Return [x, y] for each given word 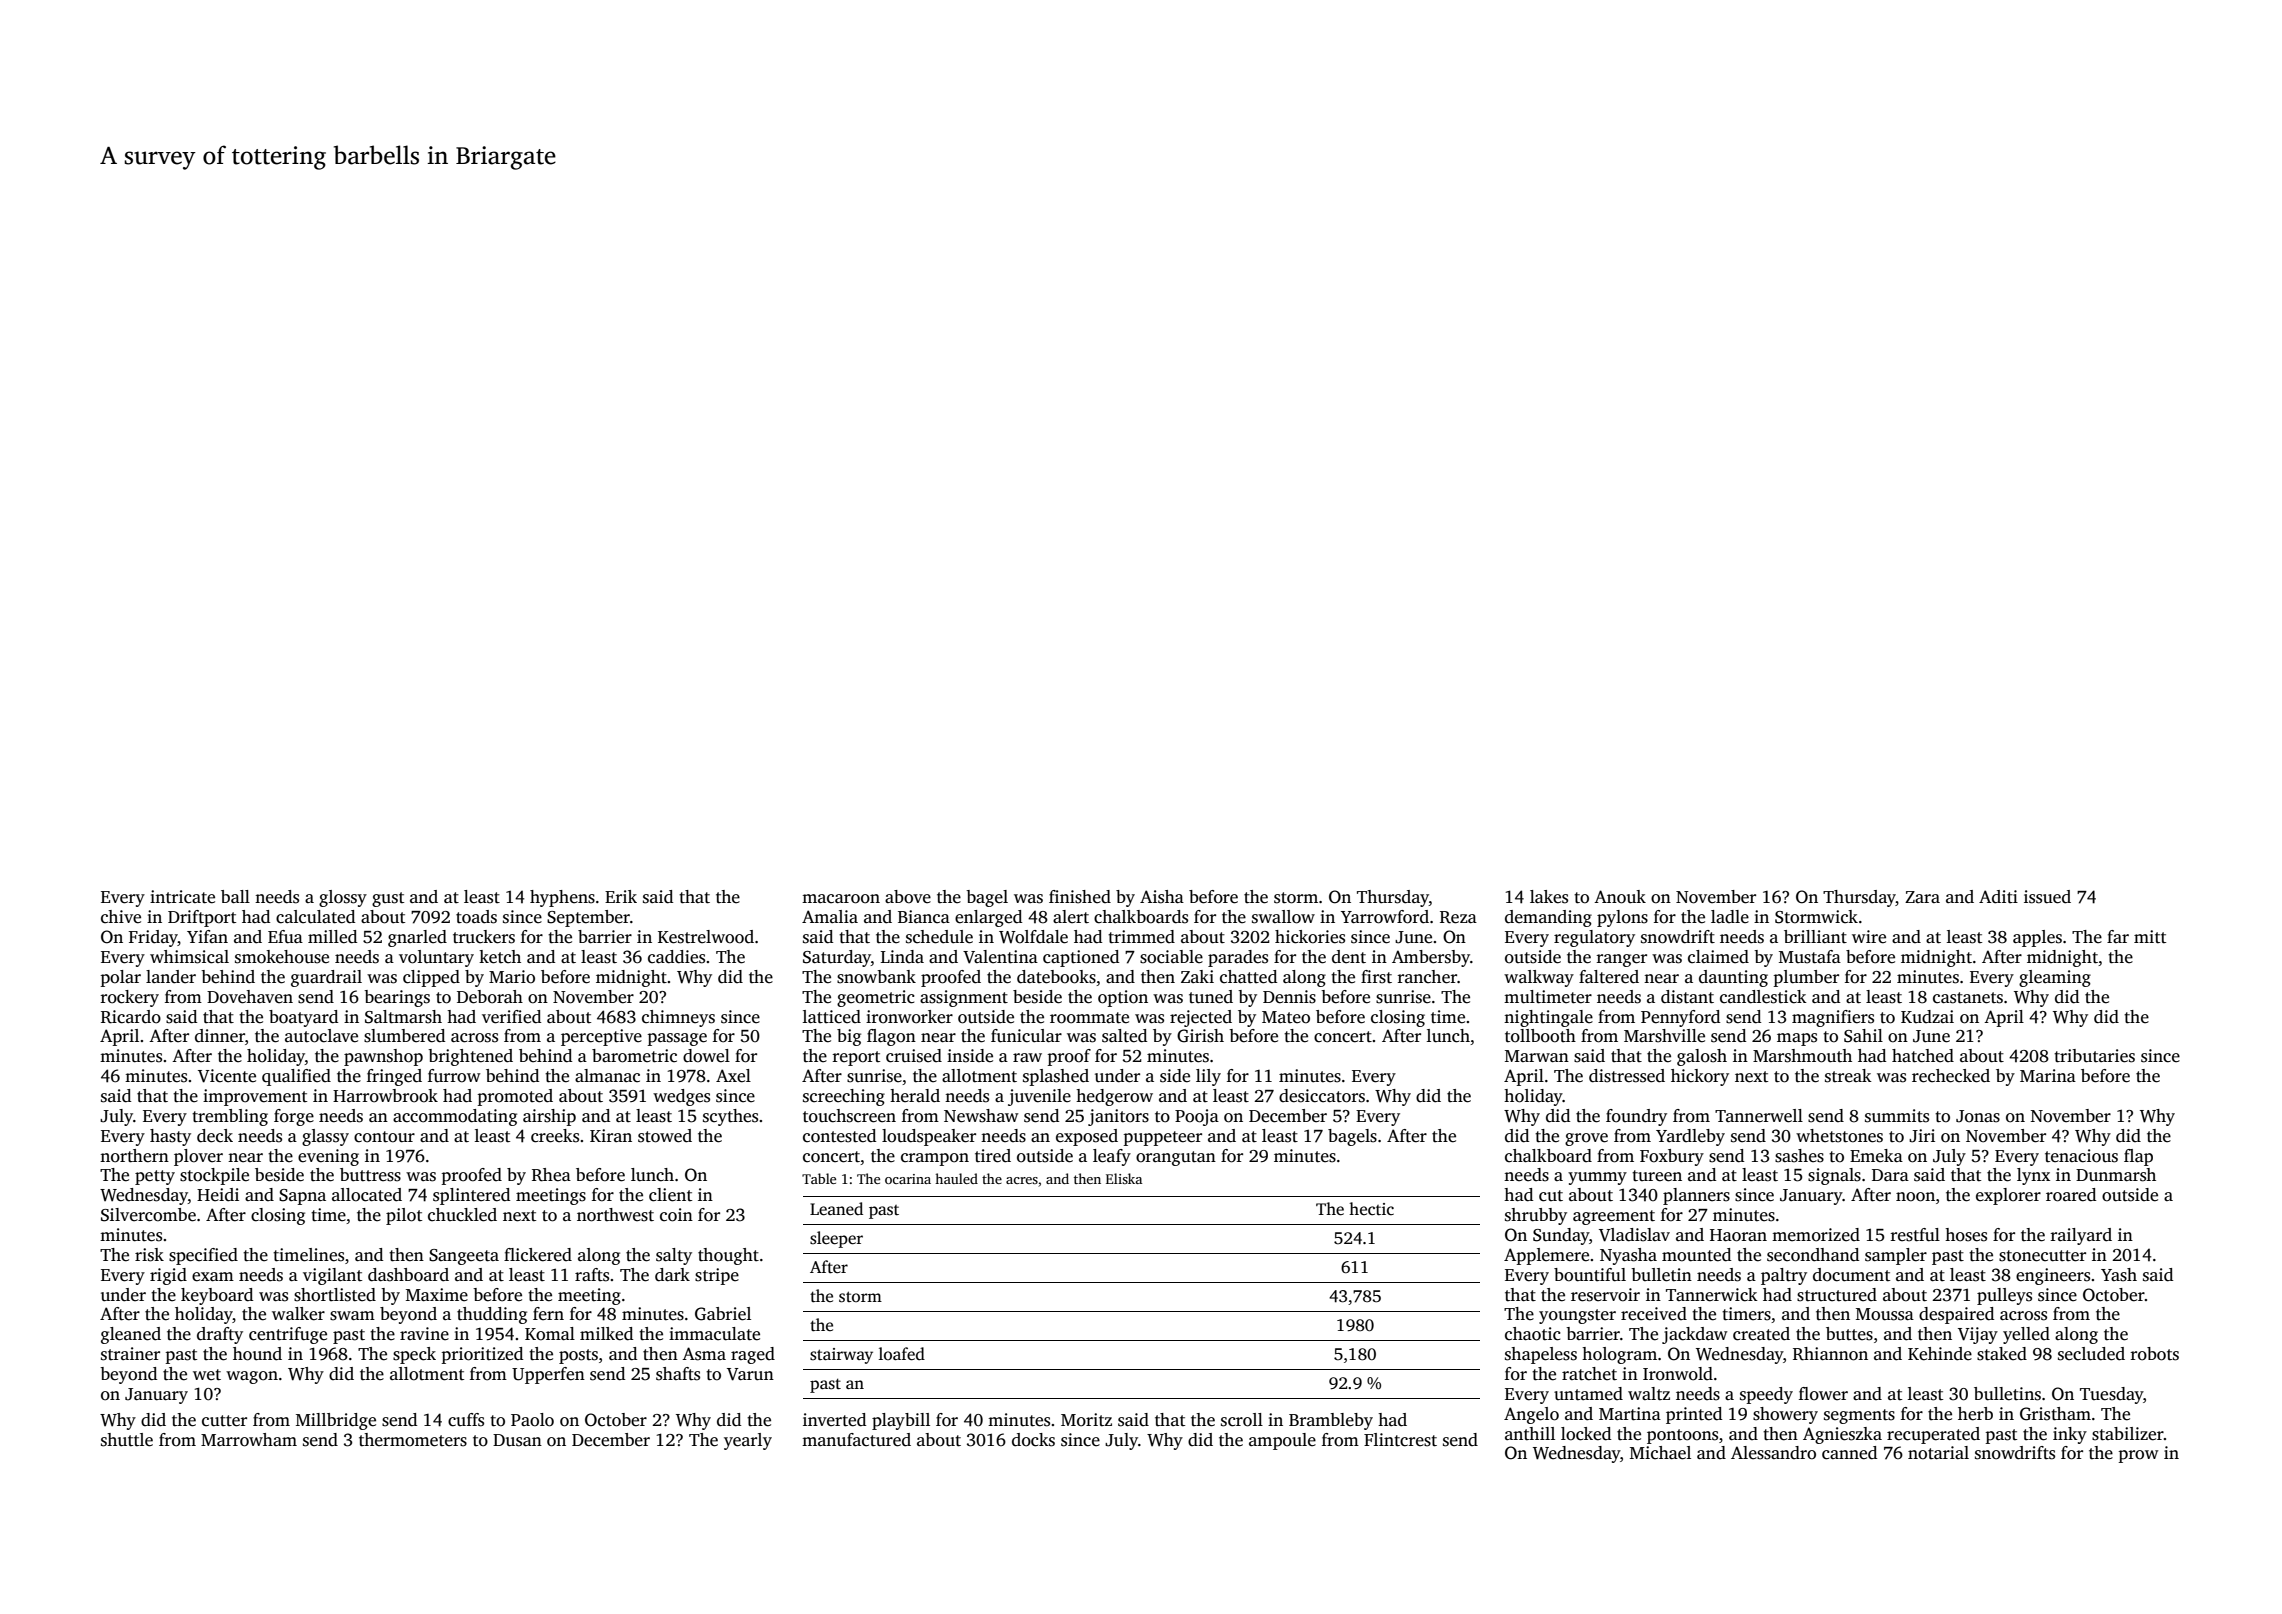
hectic [1371, 1209]
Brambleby [1331, 1421]
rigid [168, 1276]
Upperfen [548, 1375]
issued [2047, 897]
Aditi [1998, 897]
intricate [182, 897]
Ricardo [131, 1017]
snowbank [876, 977]
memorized [1816, 1235]
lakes [1549, 897]
